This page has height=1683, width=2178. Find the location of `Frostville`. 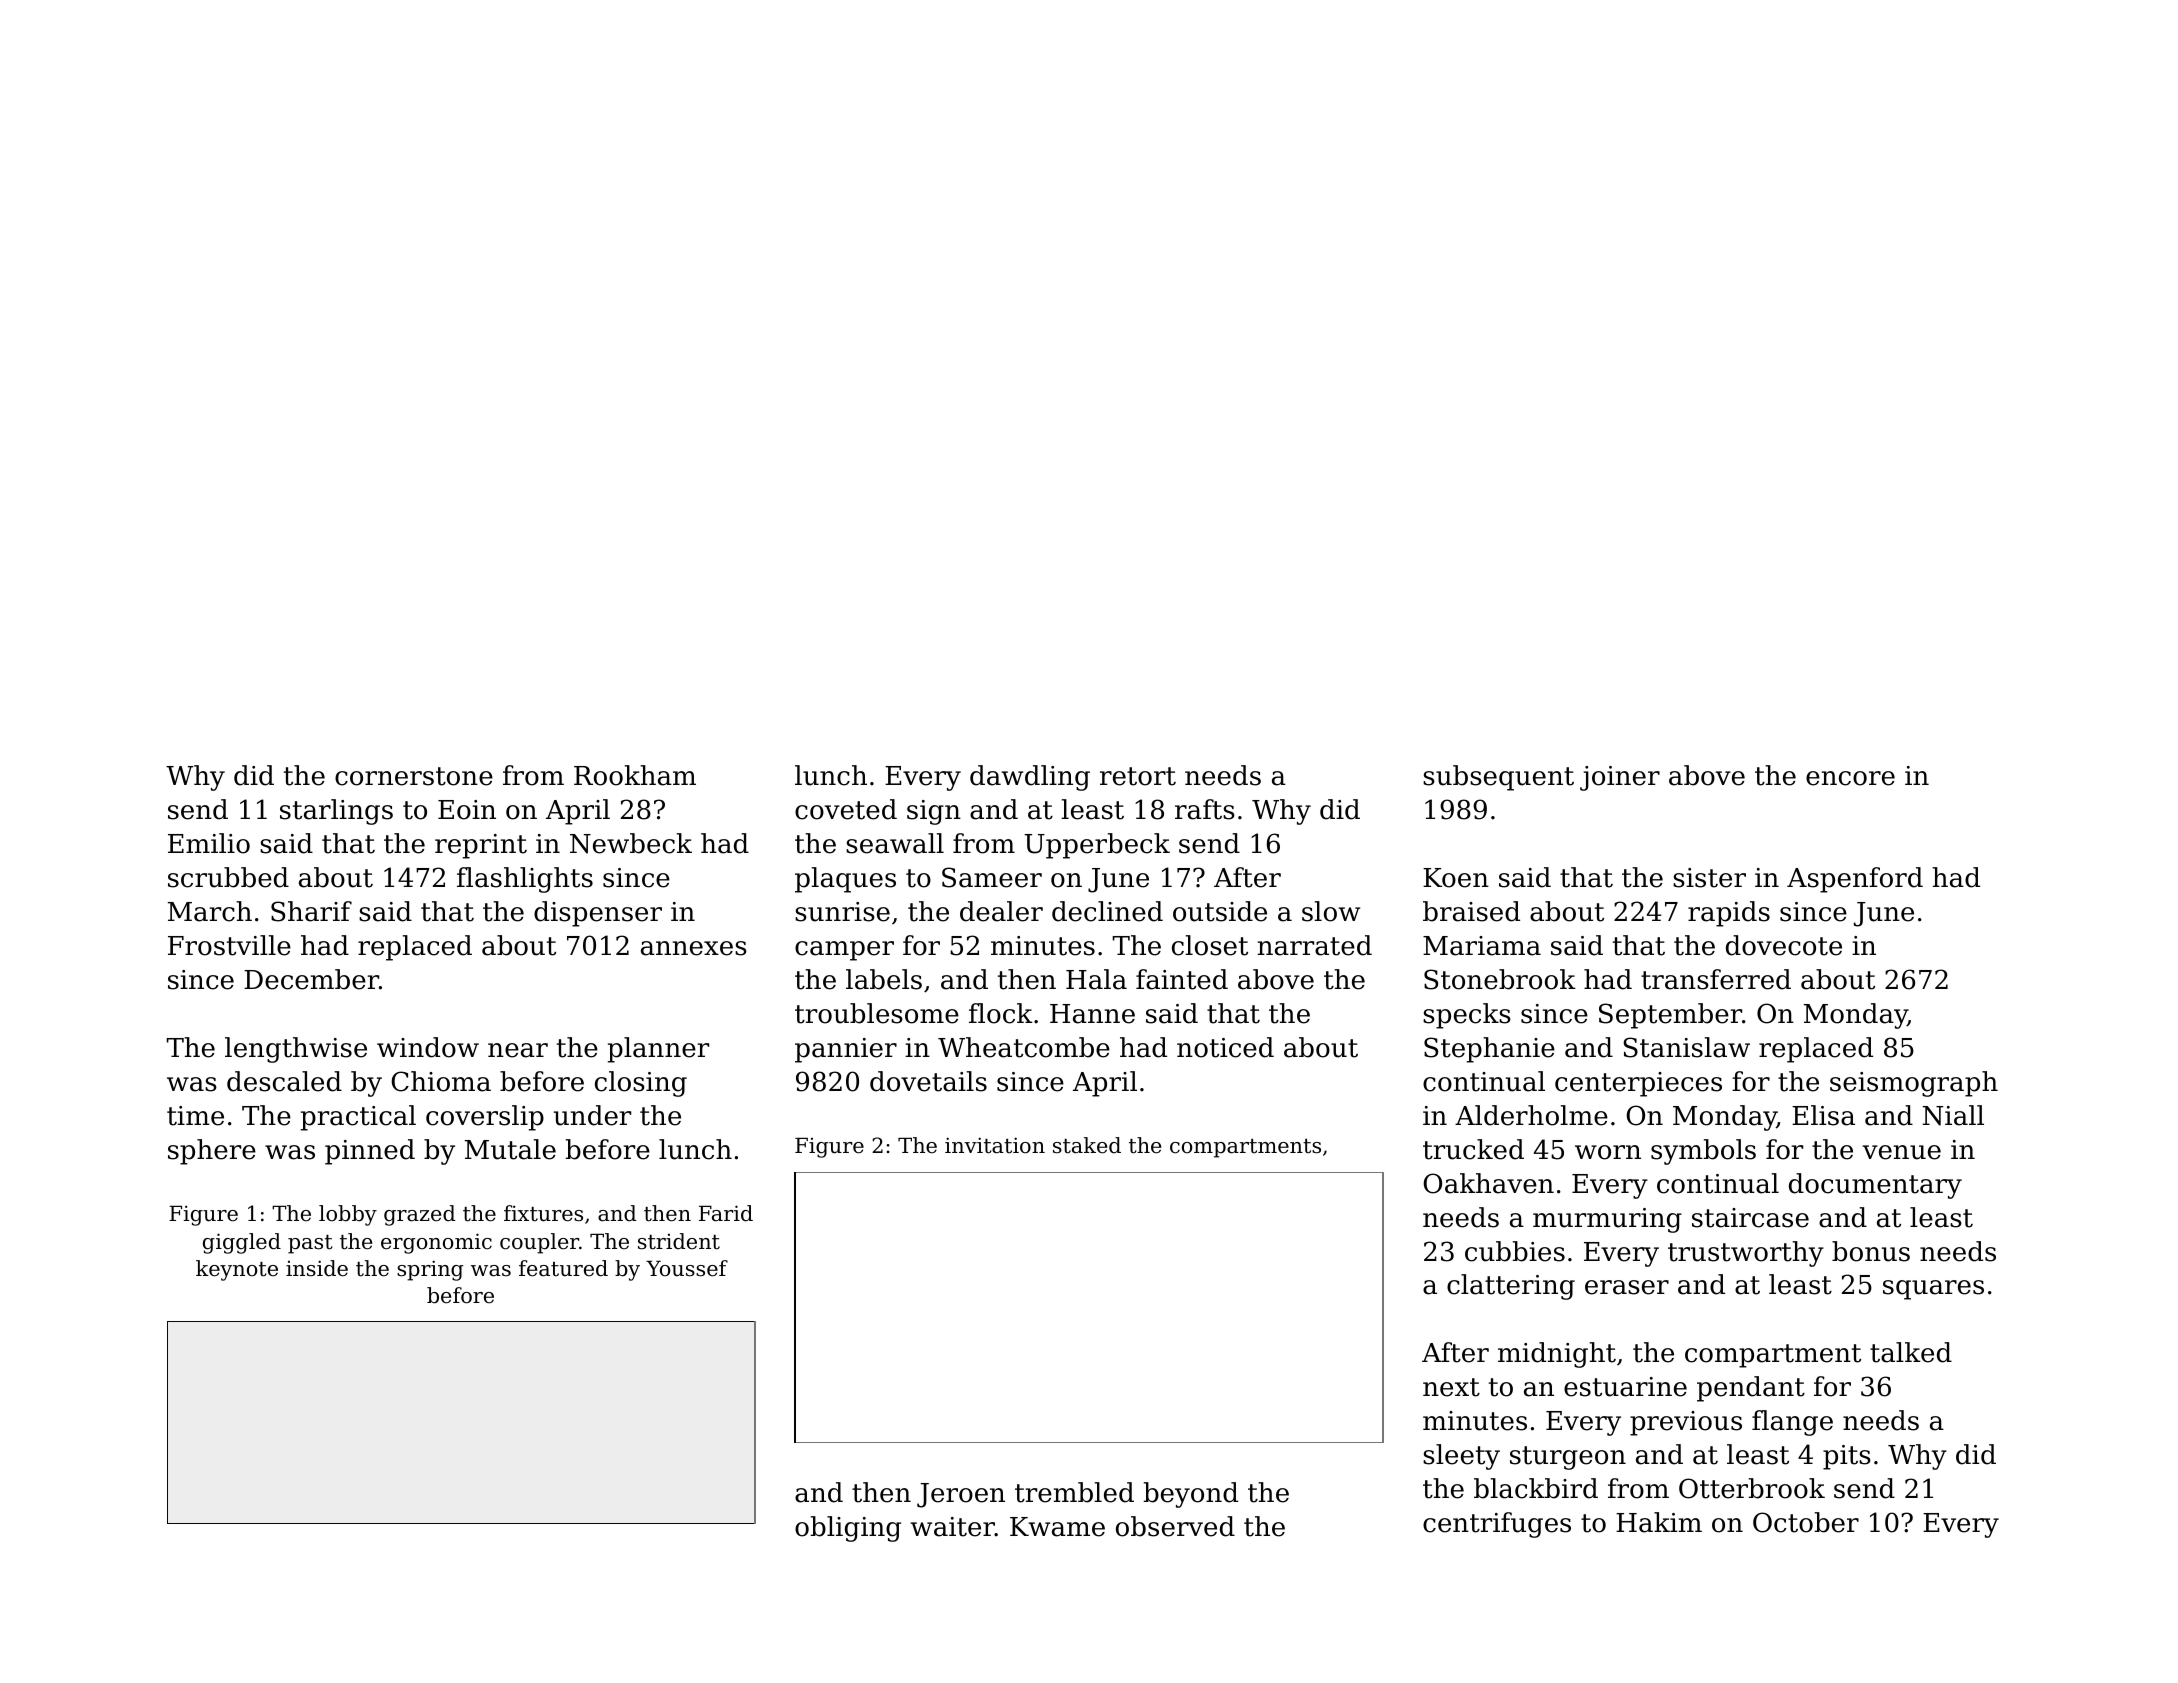

Frostville is located at coordinates (229, 945).
